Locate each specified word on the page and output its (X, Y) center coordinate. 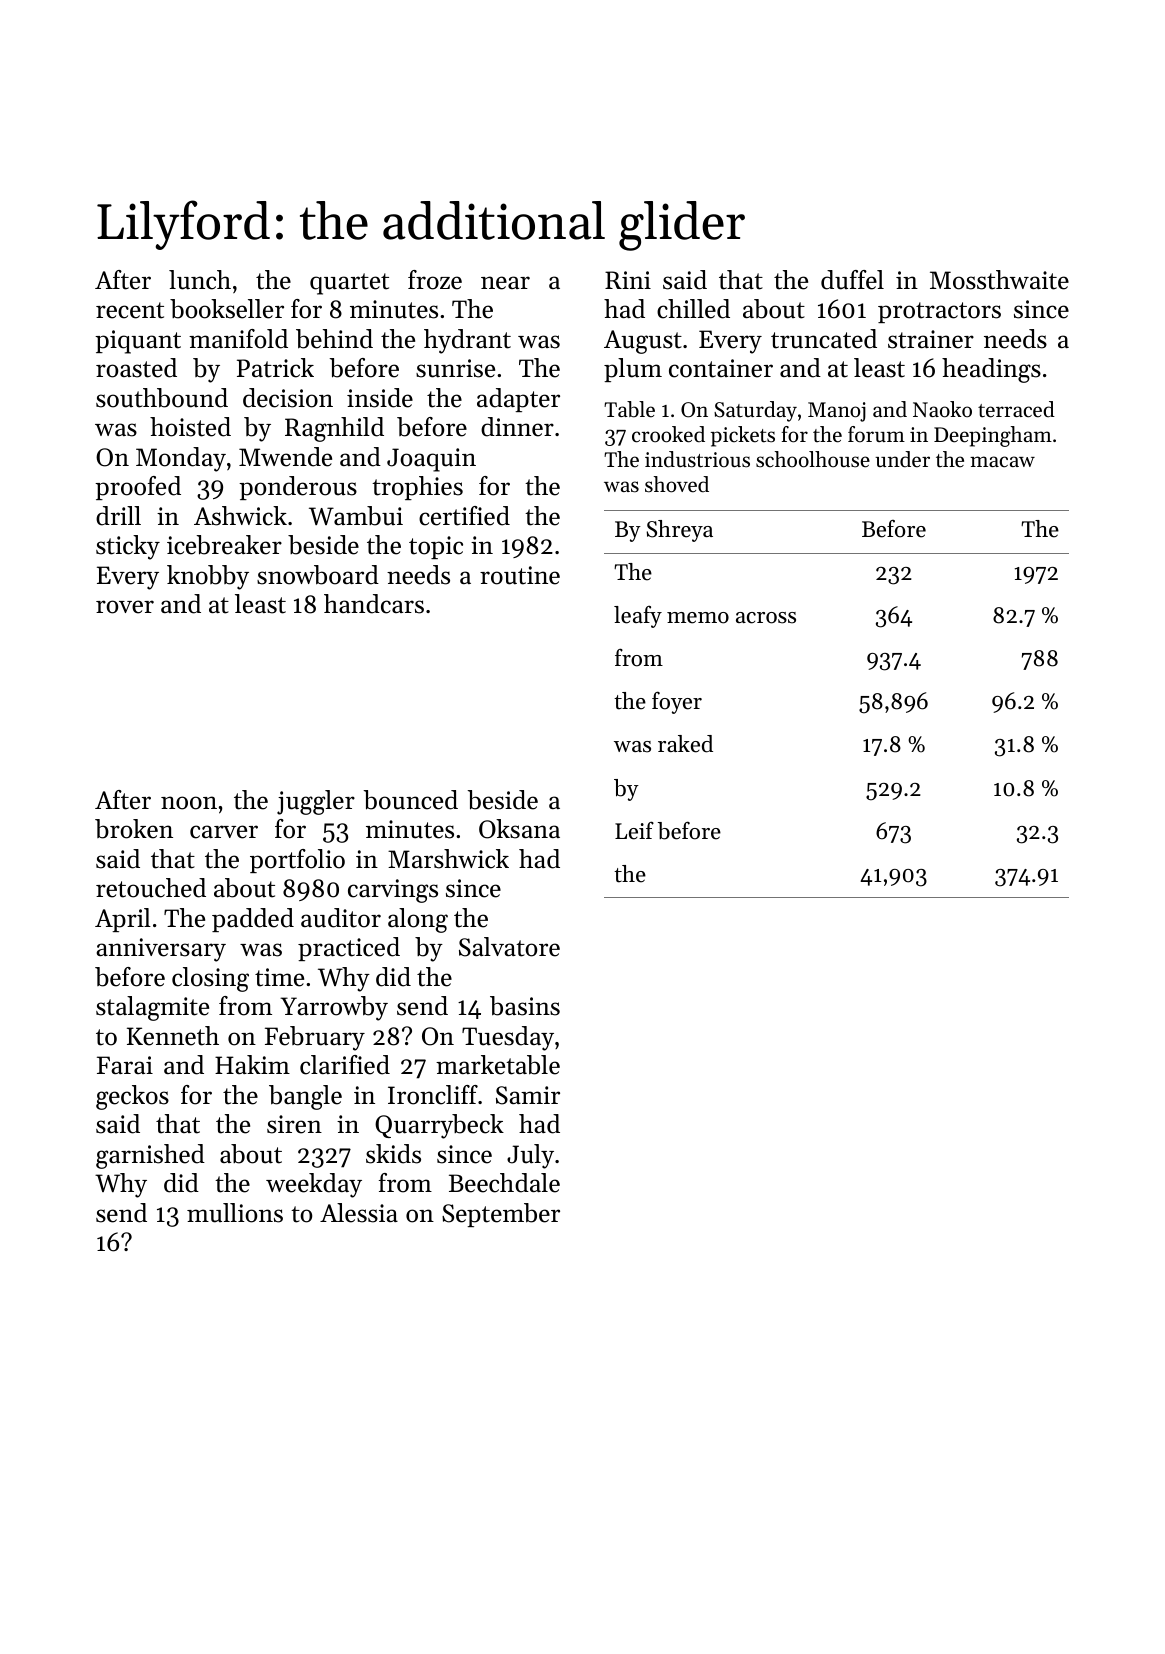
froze (435, 280)
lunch (200, 280)
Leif (634, 830)
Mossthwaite (999, 280)
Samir (528, 1095)
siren (294, 1124)
